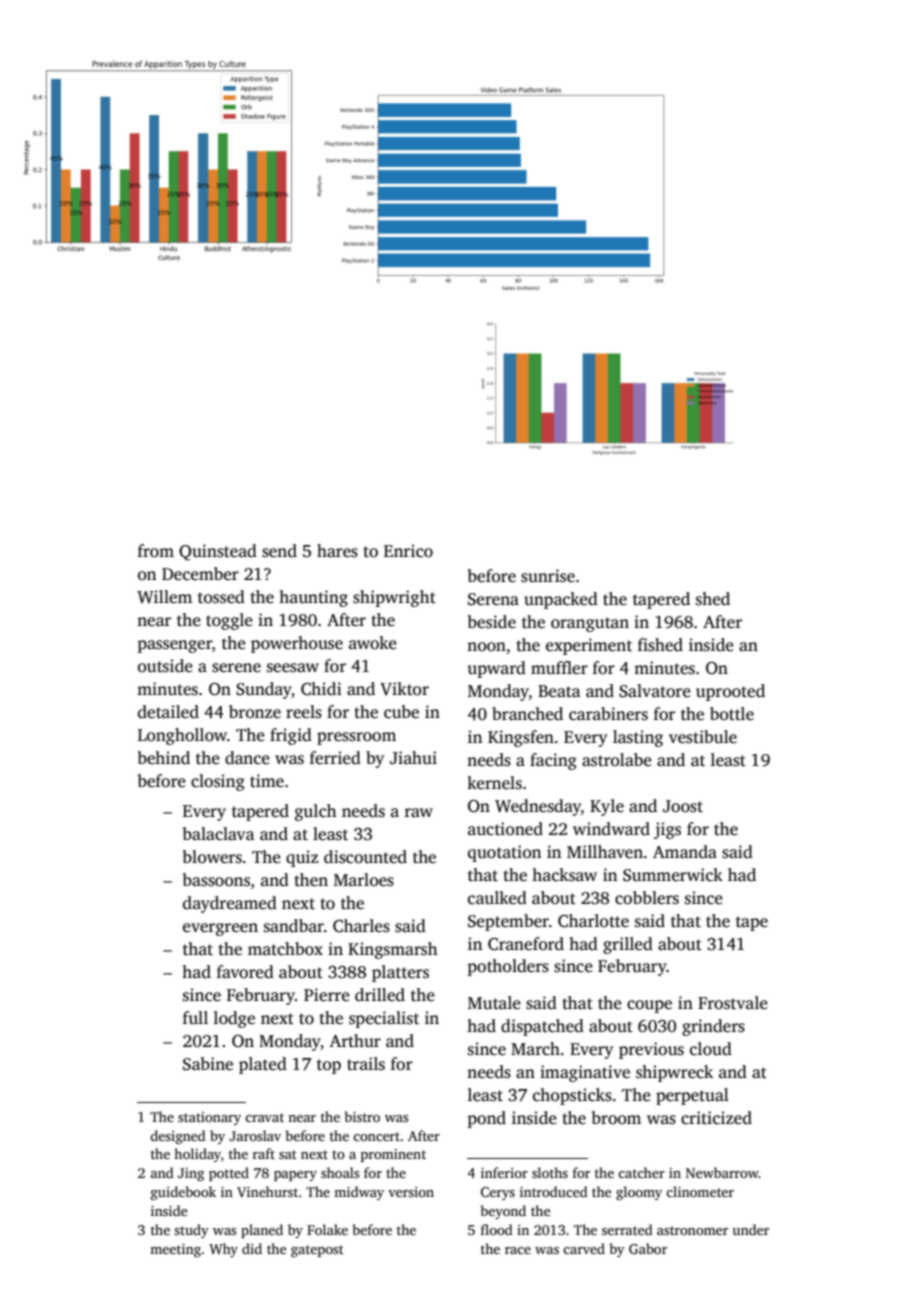  Describe the element at coordinates (394, 598) in the page. I see `shipwright` at that location.
